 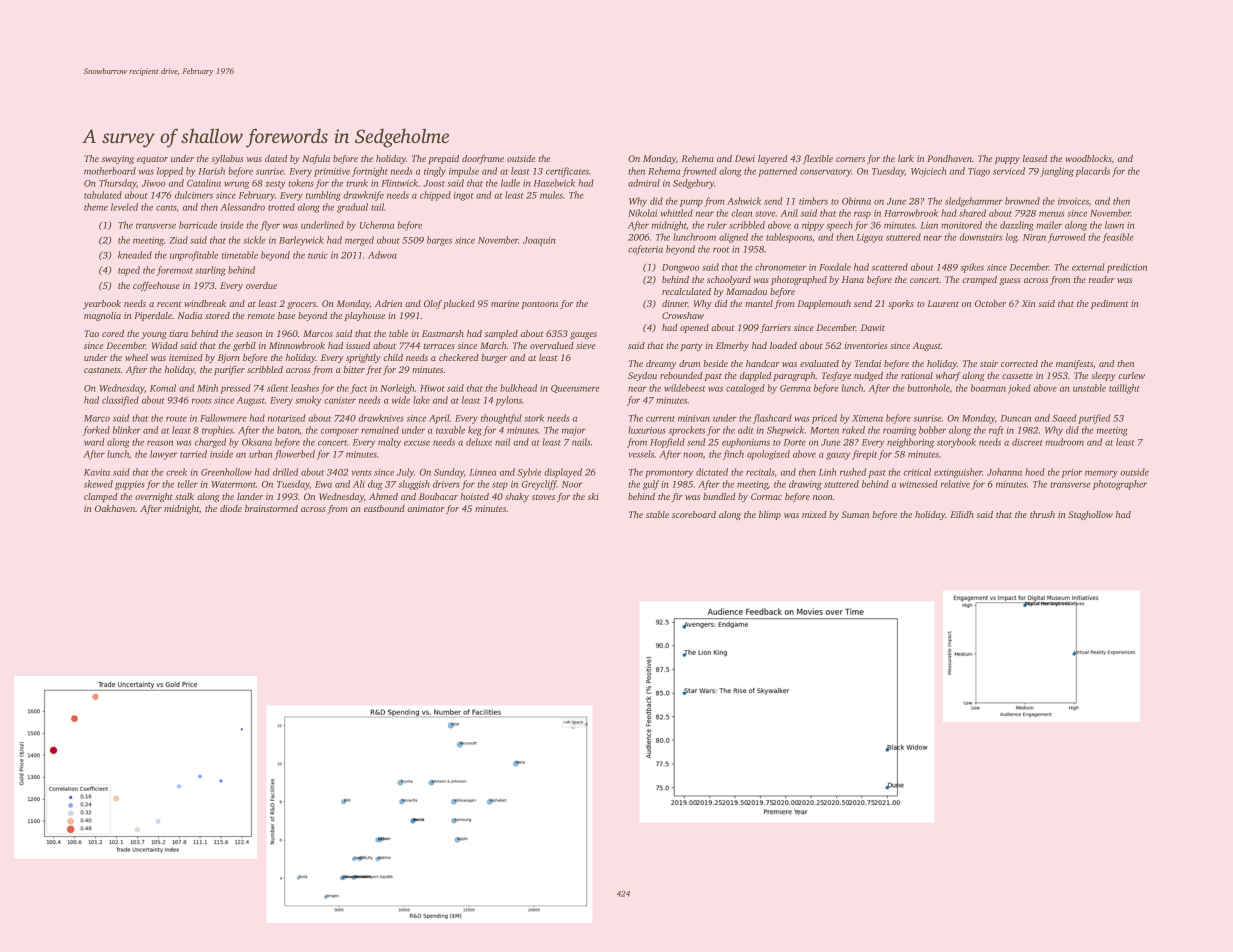 What do you see at coordinates (825, 173) in the image?
I see `conservatory` at bounding box center [825, 173].
